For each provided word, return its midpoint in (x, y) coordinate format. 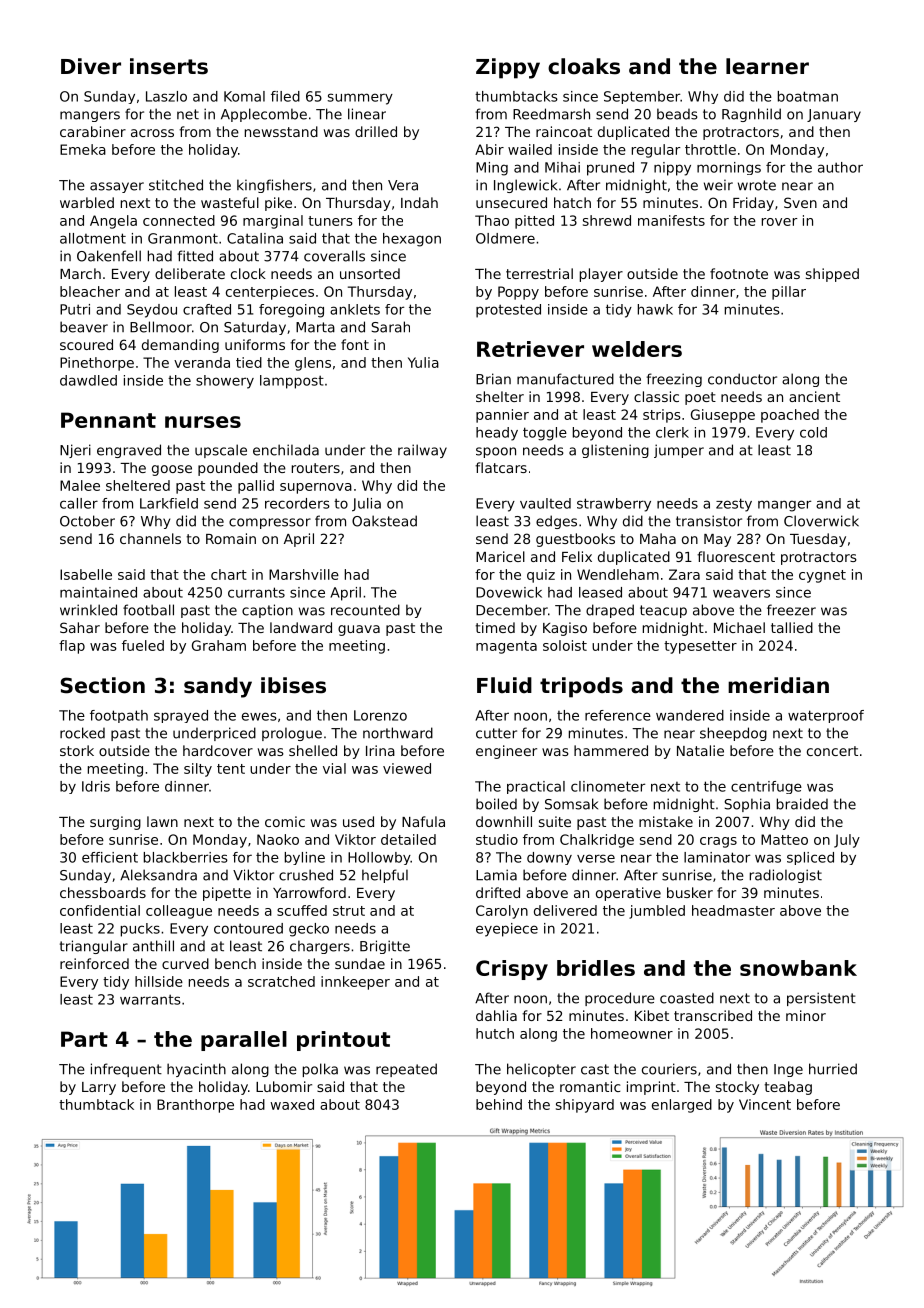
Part (84, 1039)
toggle (545, 434)
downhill (504, 821)
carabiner (93, 131)
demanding (180, 346)
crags (718, 842)
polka (320, 1070)
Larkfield (169, 503)
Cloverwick (821, 521)
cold (813, 432)
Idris (96, 786)
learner (767, 66)
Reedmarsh (551, 114)
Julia (366, 505)
